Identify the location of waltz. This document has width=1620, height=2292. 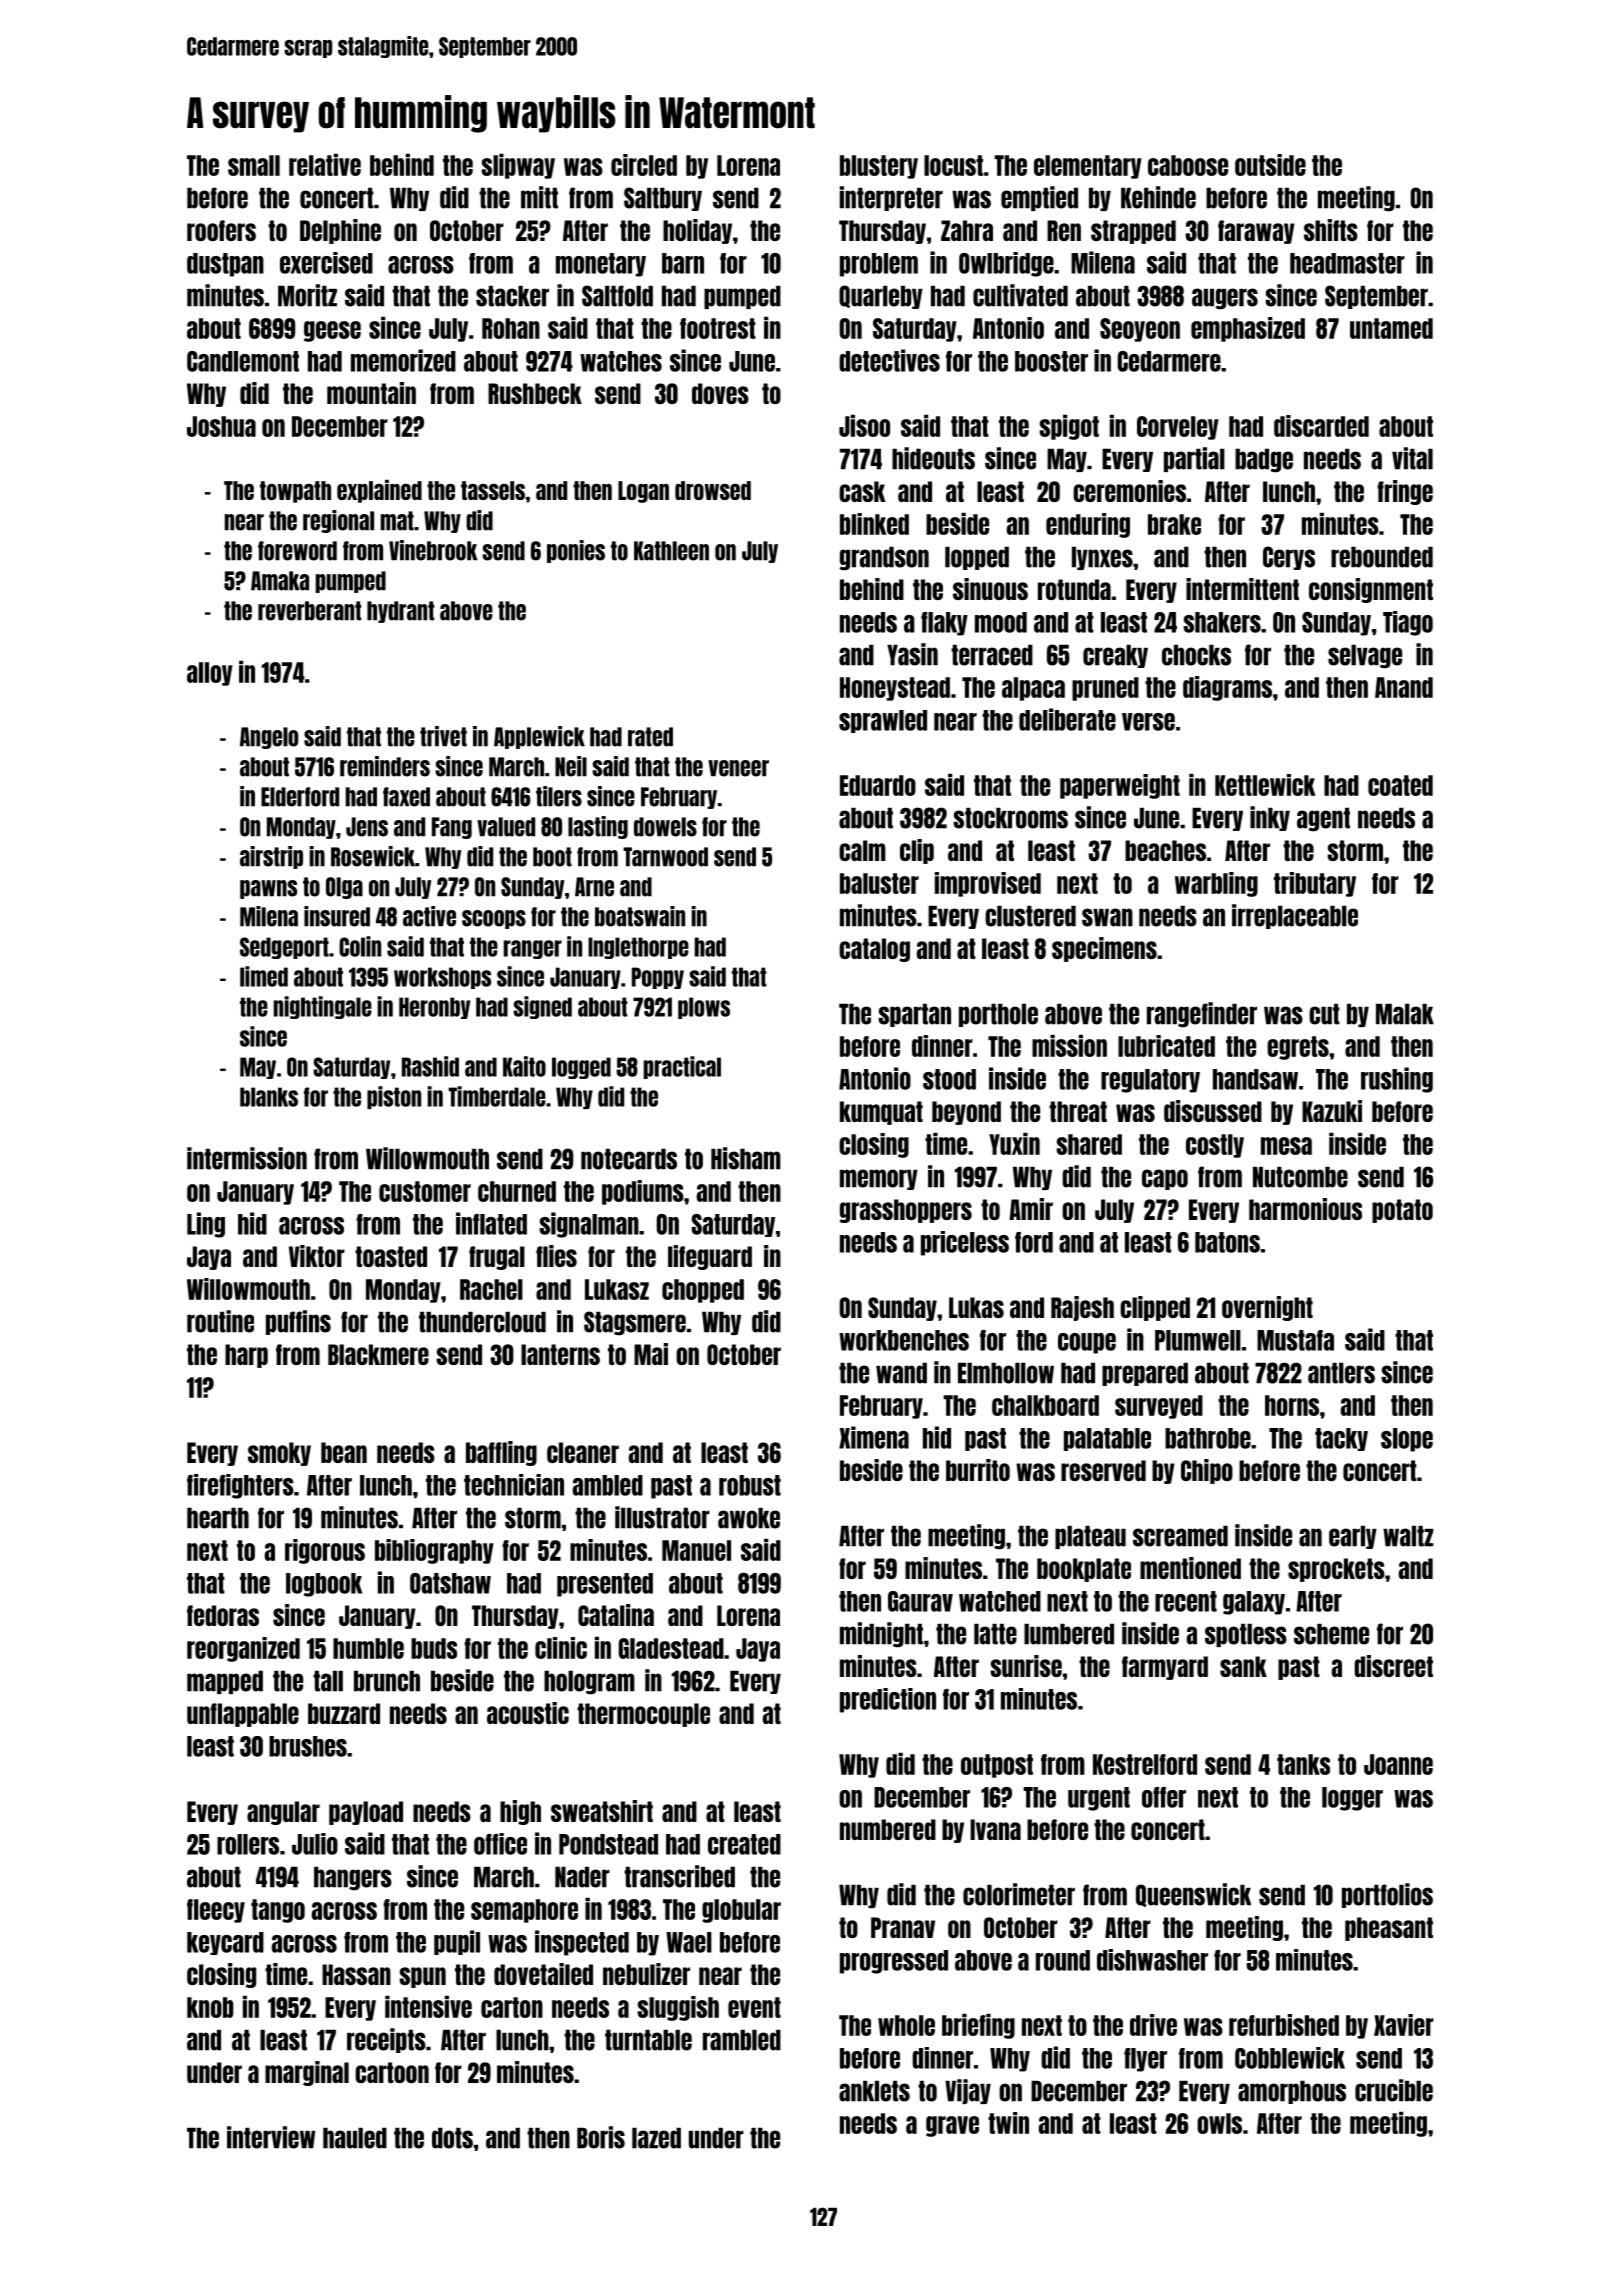
(1408, 1536).
